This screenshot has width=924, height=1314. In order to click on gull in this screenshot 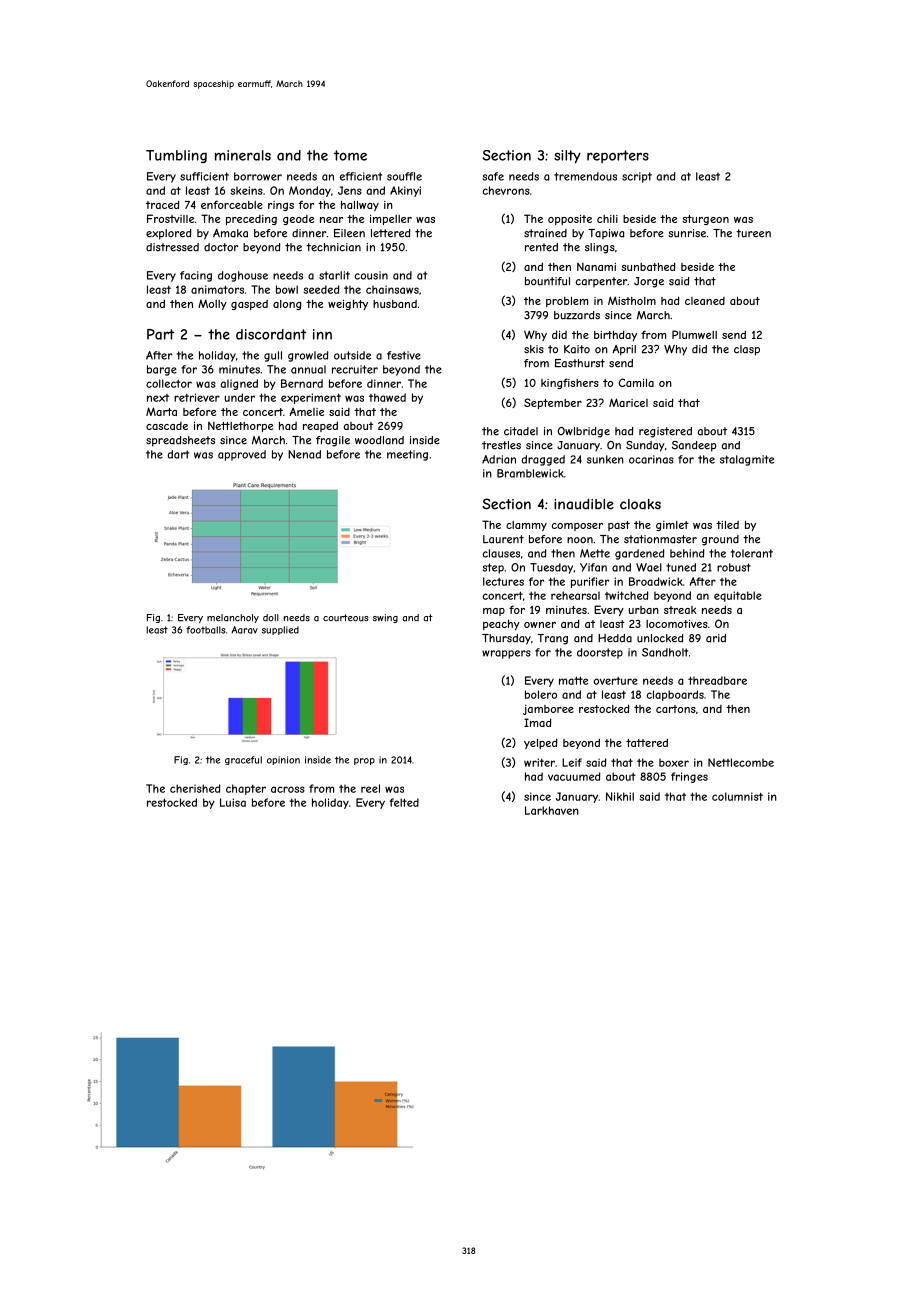, I will do `click(273, 356)`.
